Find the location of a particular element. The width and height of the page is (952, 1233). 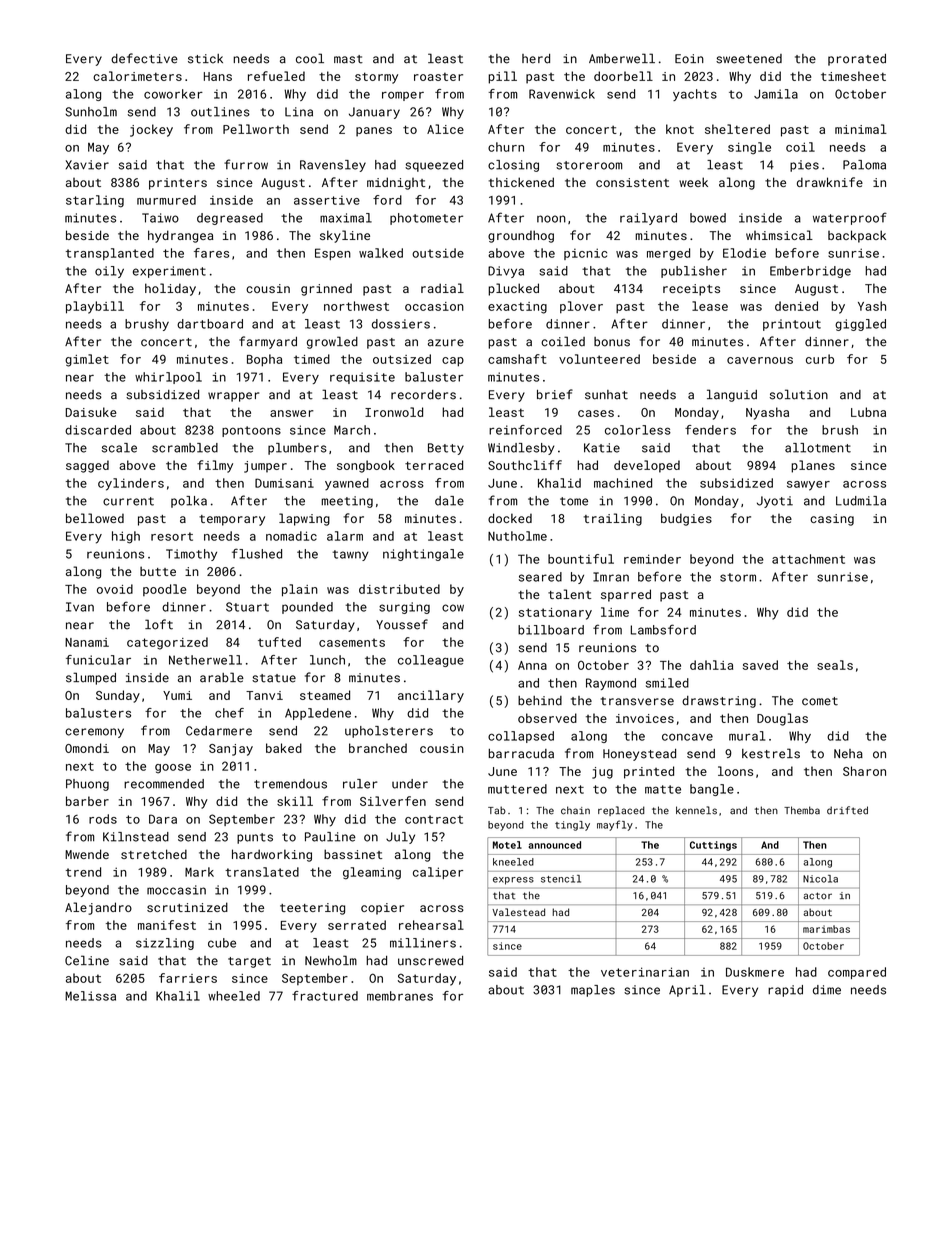

announced is located at coordinates (554, 845).
